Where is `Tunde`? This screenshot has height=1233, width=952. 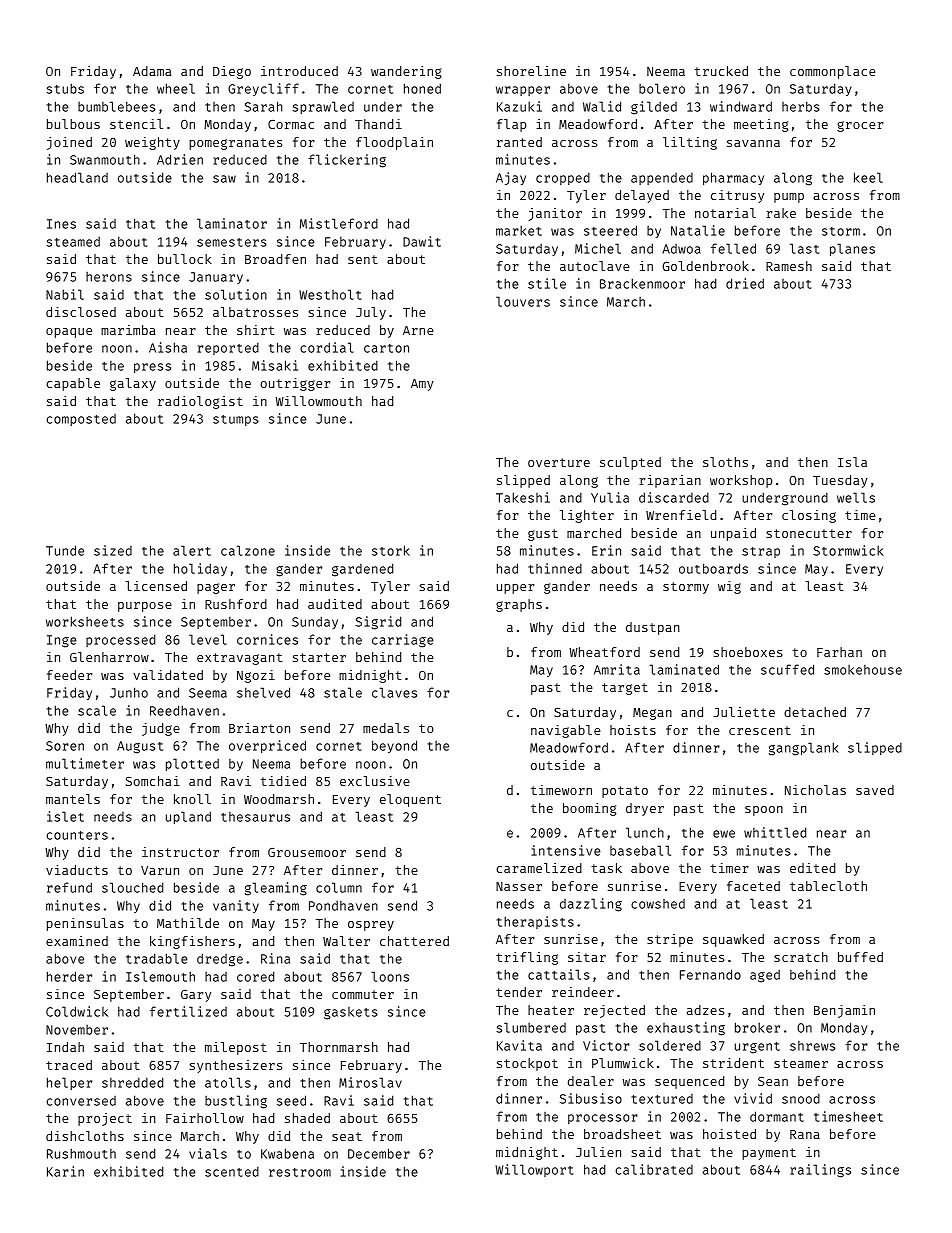
Tunde is located at coordinates (65, 550).
